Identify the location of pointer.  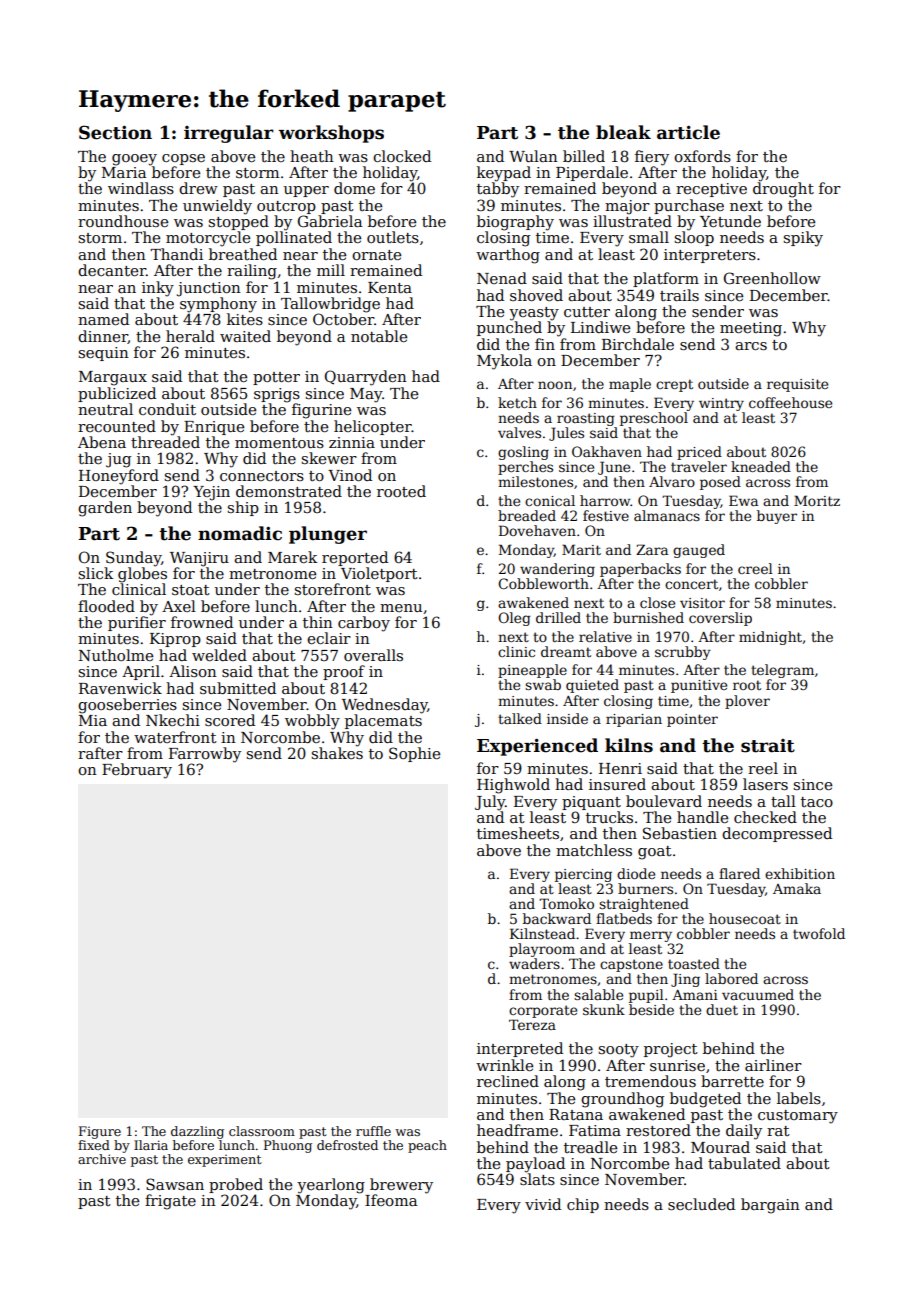
(692, 720).
